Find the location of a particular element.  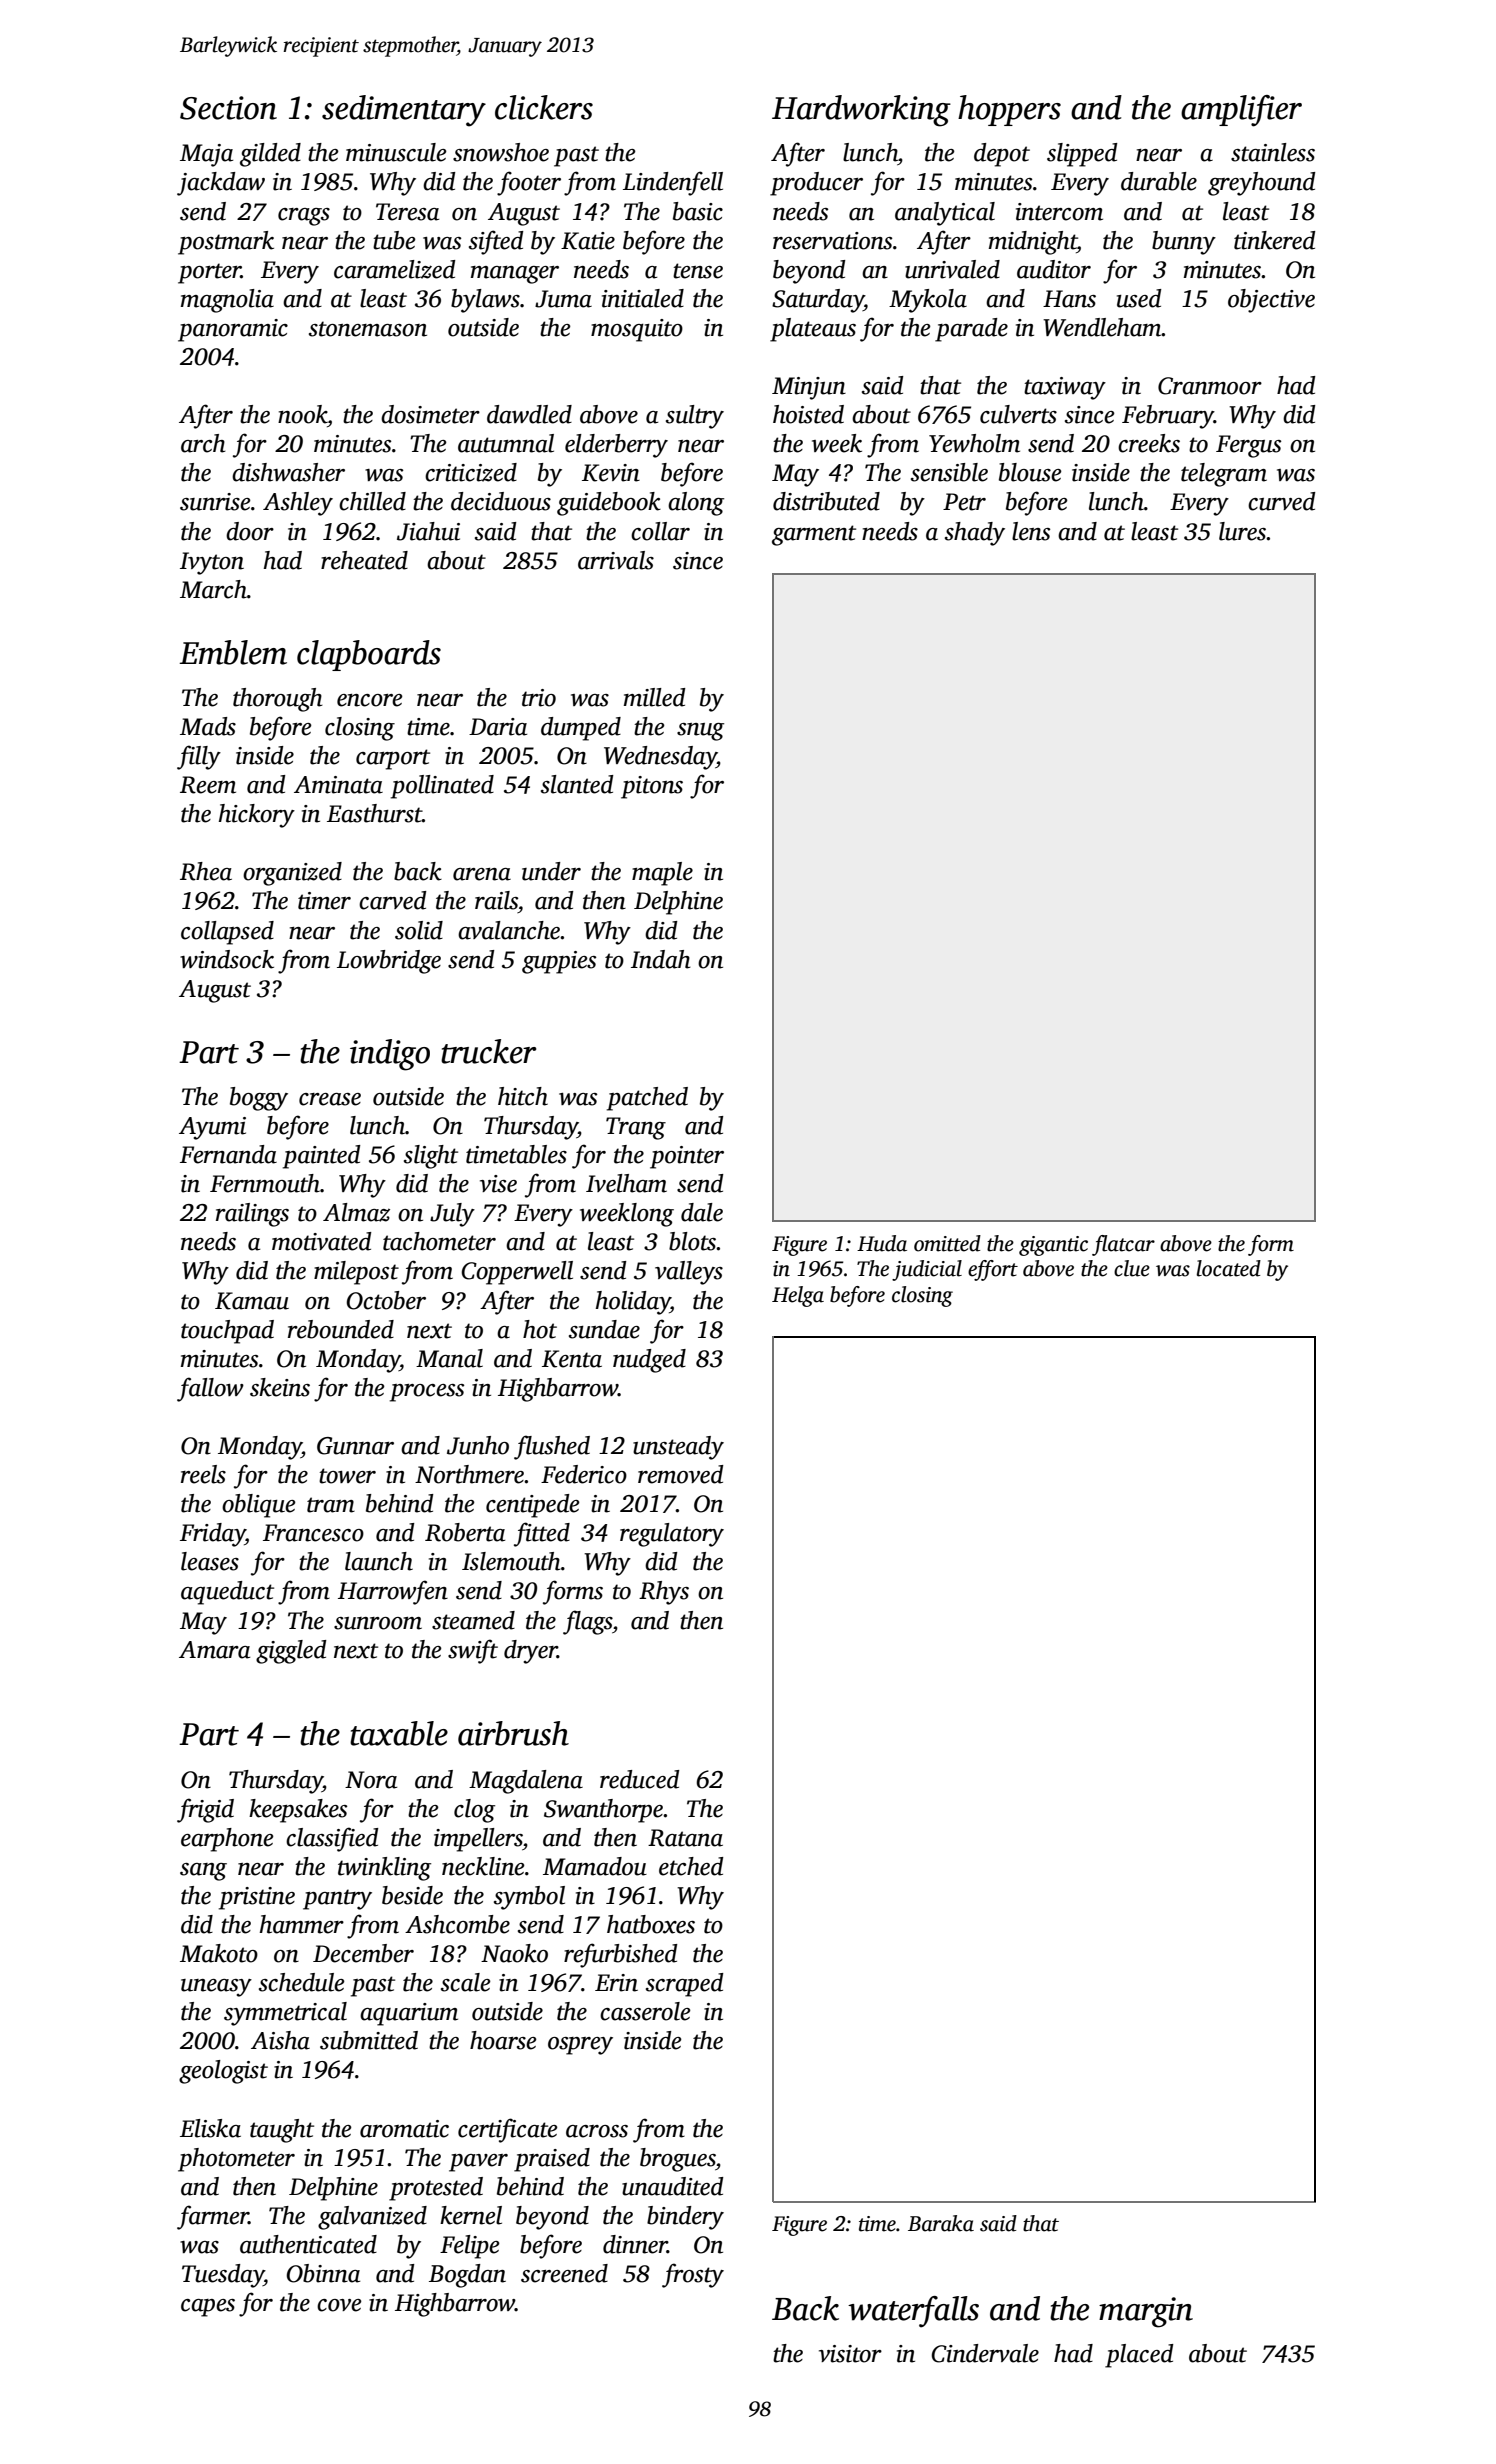

oblique is located at coordinates (259, 1506).
